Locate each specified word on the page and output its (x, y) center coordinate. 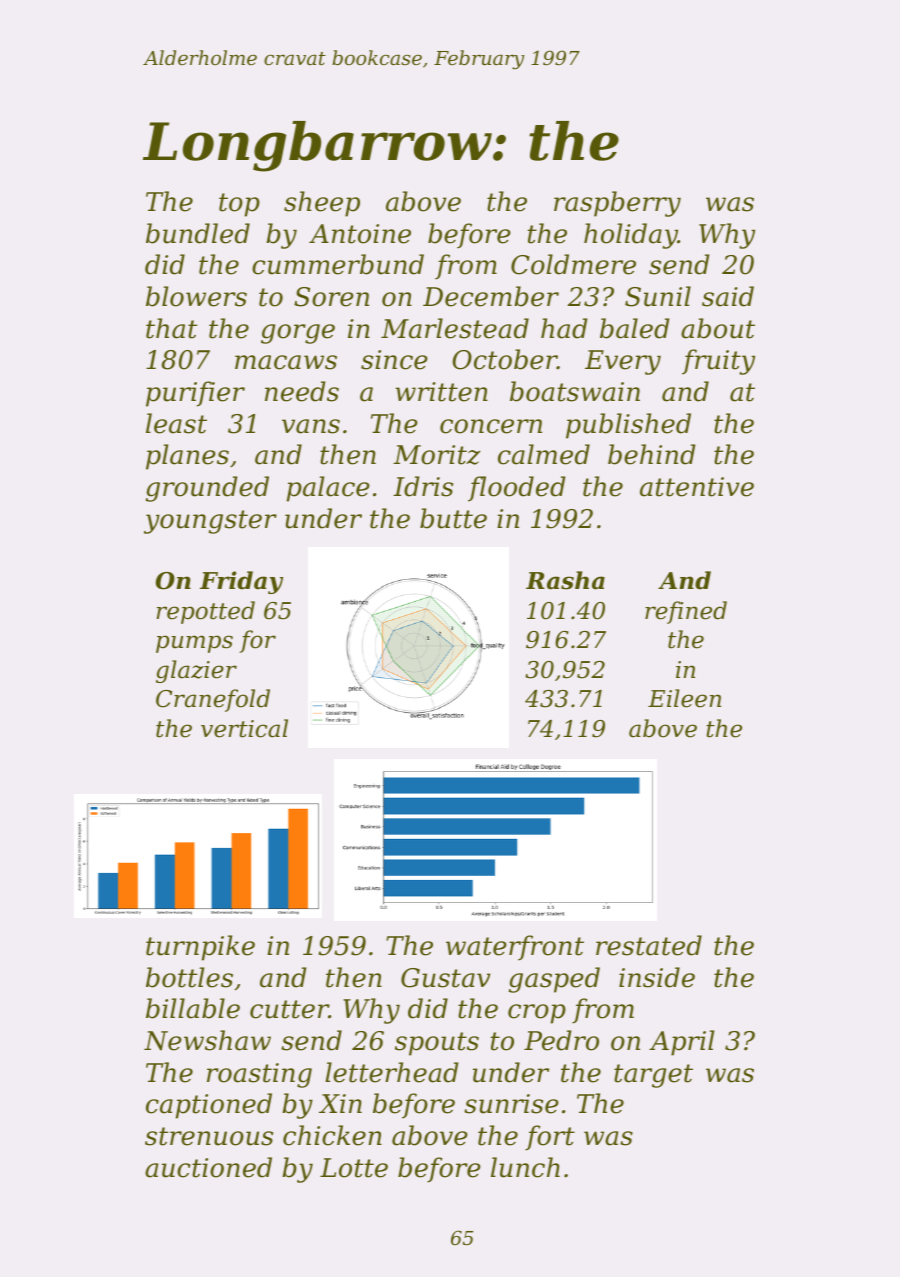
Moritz (436, 455)
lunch (525, 1167)
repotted (205, 612)
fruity (718, 362)
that (171, 328)
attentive (697, 487)
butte (453, 518)
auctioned (208, 1167)
